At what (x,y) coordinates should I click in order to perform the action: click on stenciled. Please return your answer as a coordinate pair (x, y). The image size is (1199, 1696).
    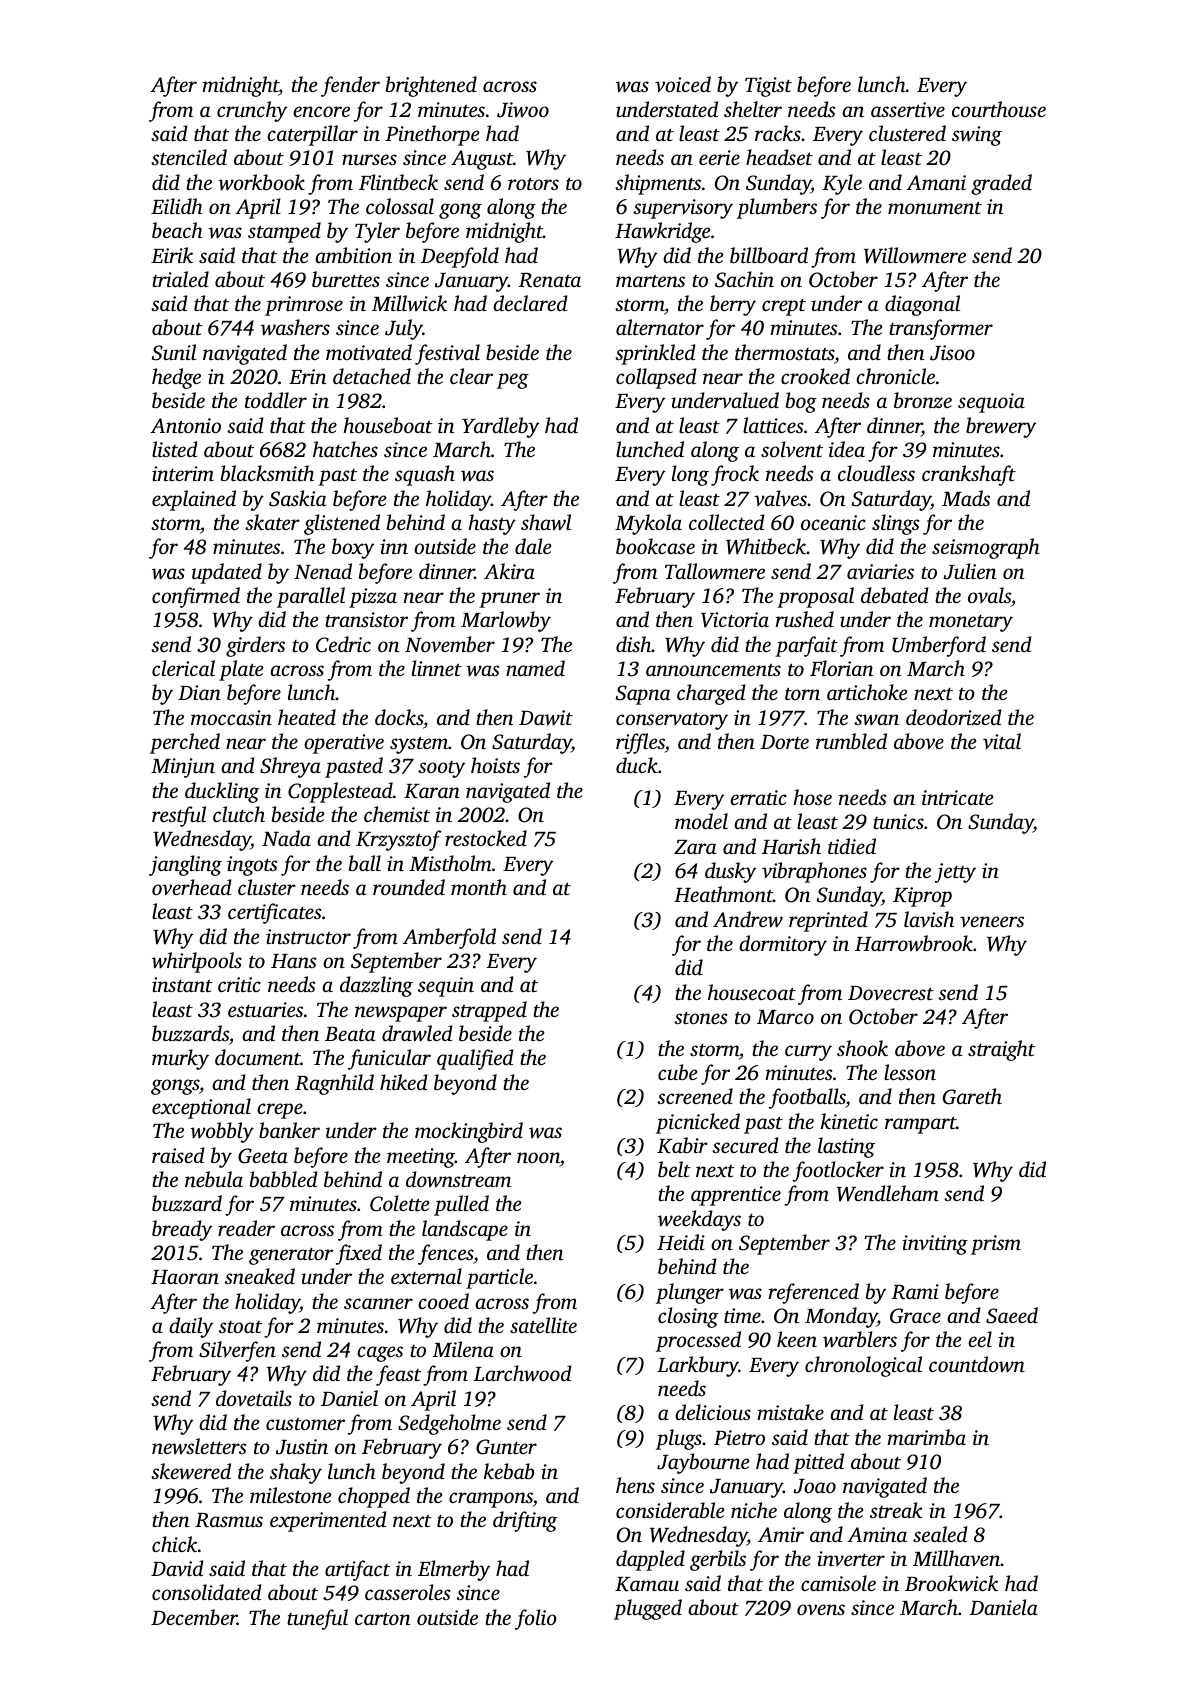
    Looking at the image, I should click on (189, 157).
